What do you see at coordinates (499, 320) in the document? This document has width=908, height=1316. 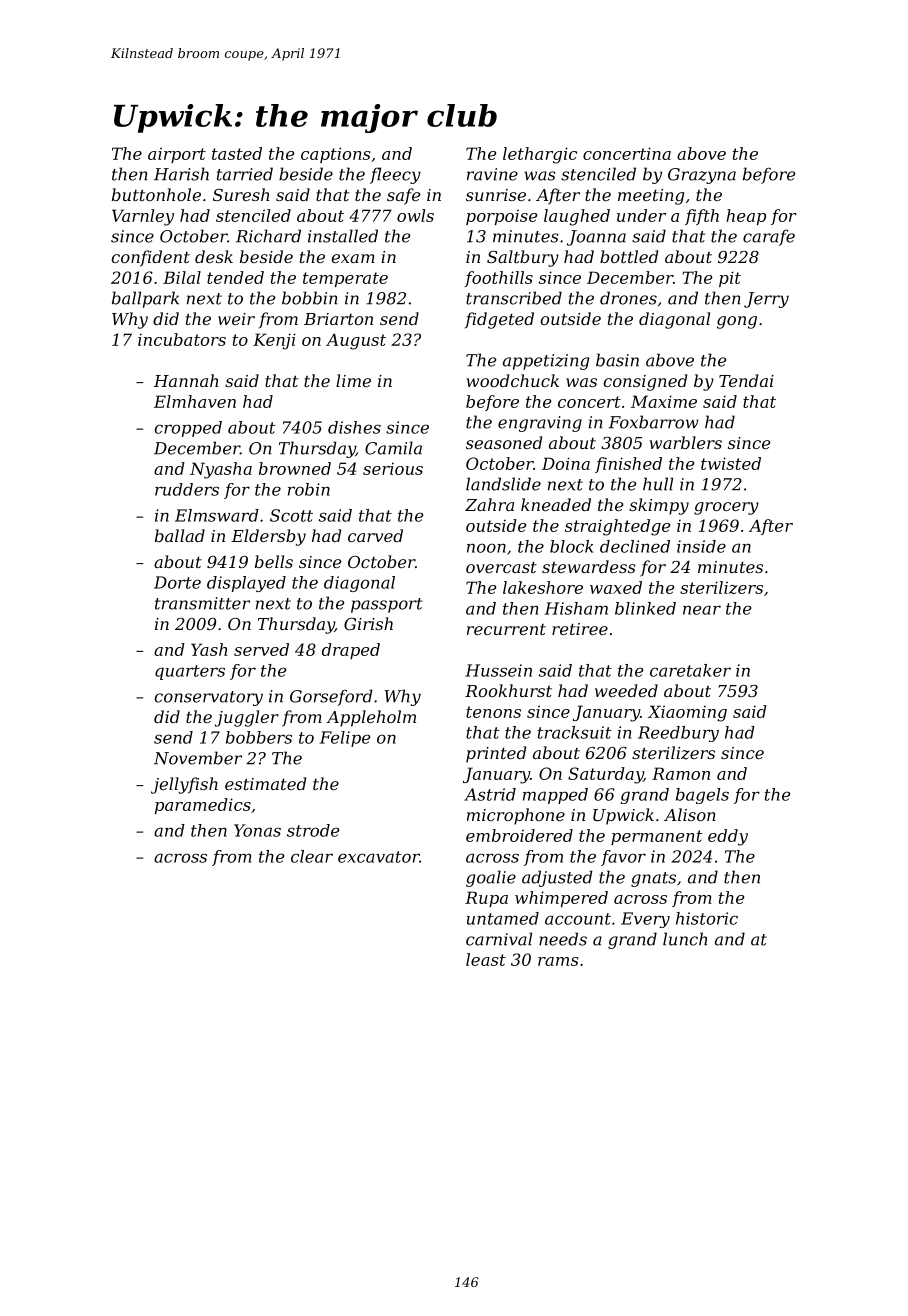 I see `fidgeted` at bounding box center [499, 320].
